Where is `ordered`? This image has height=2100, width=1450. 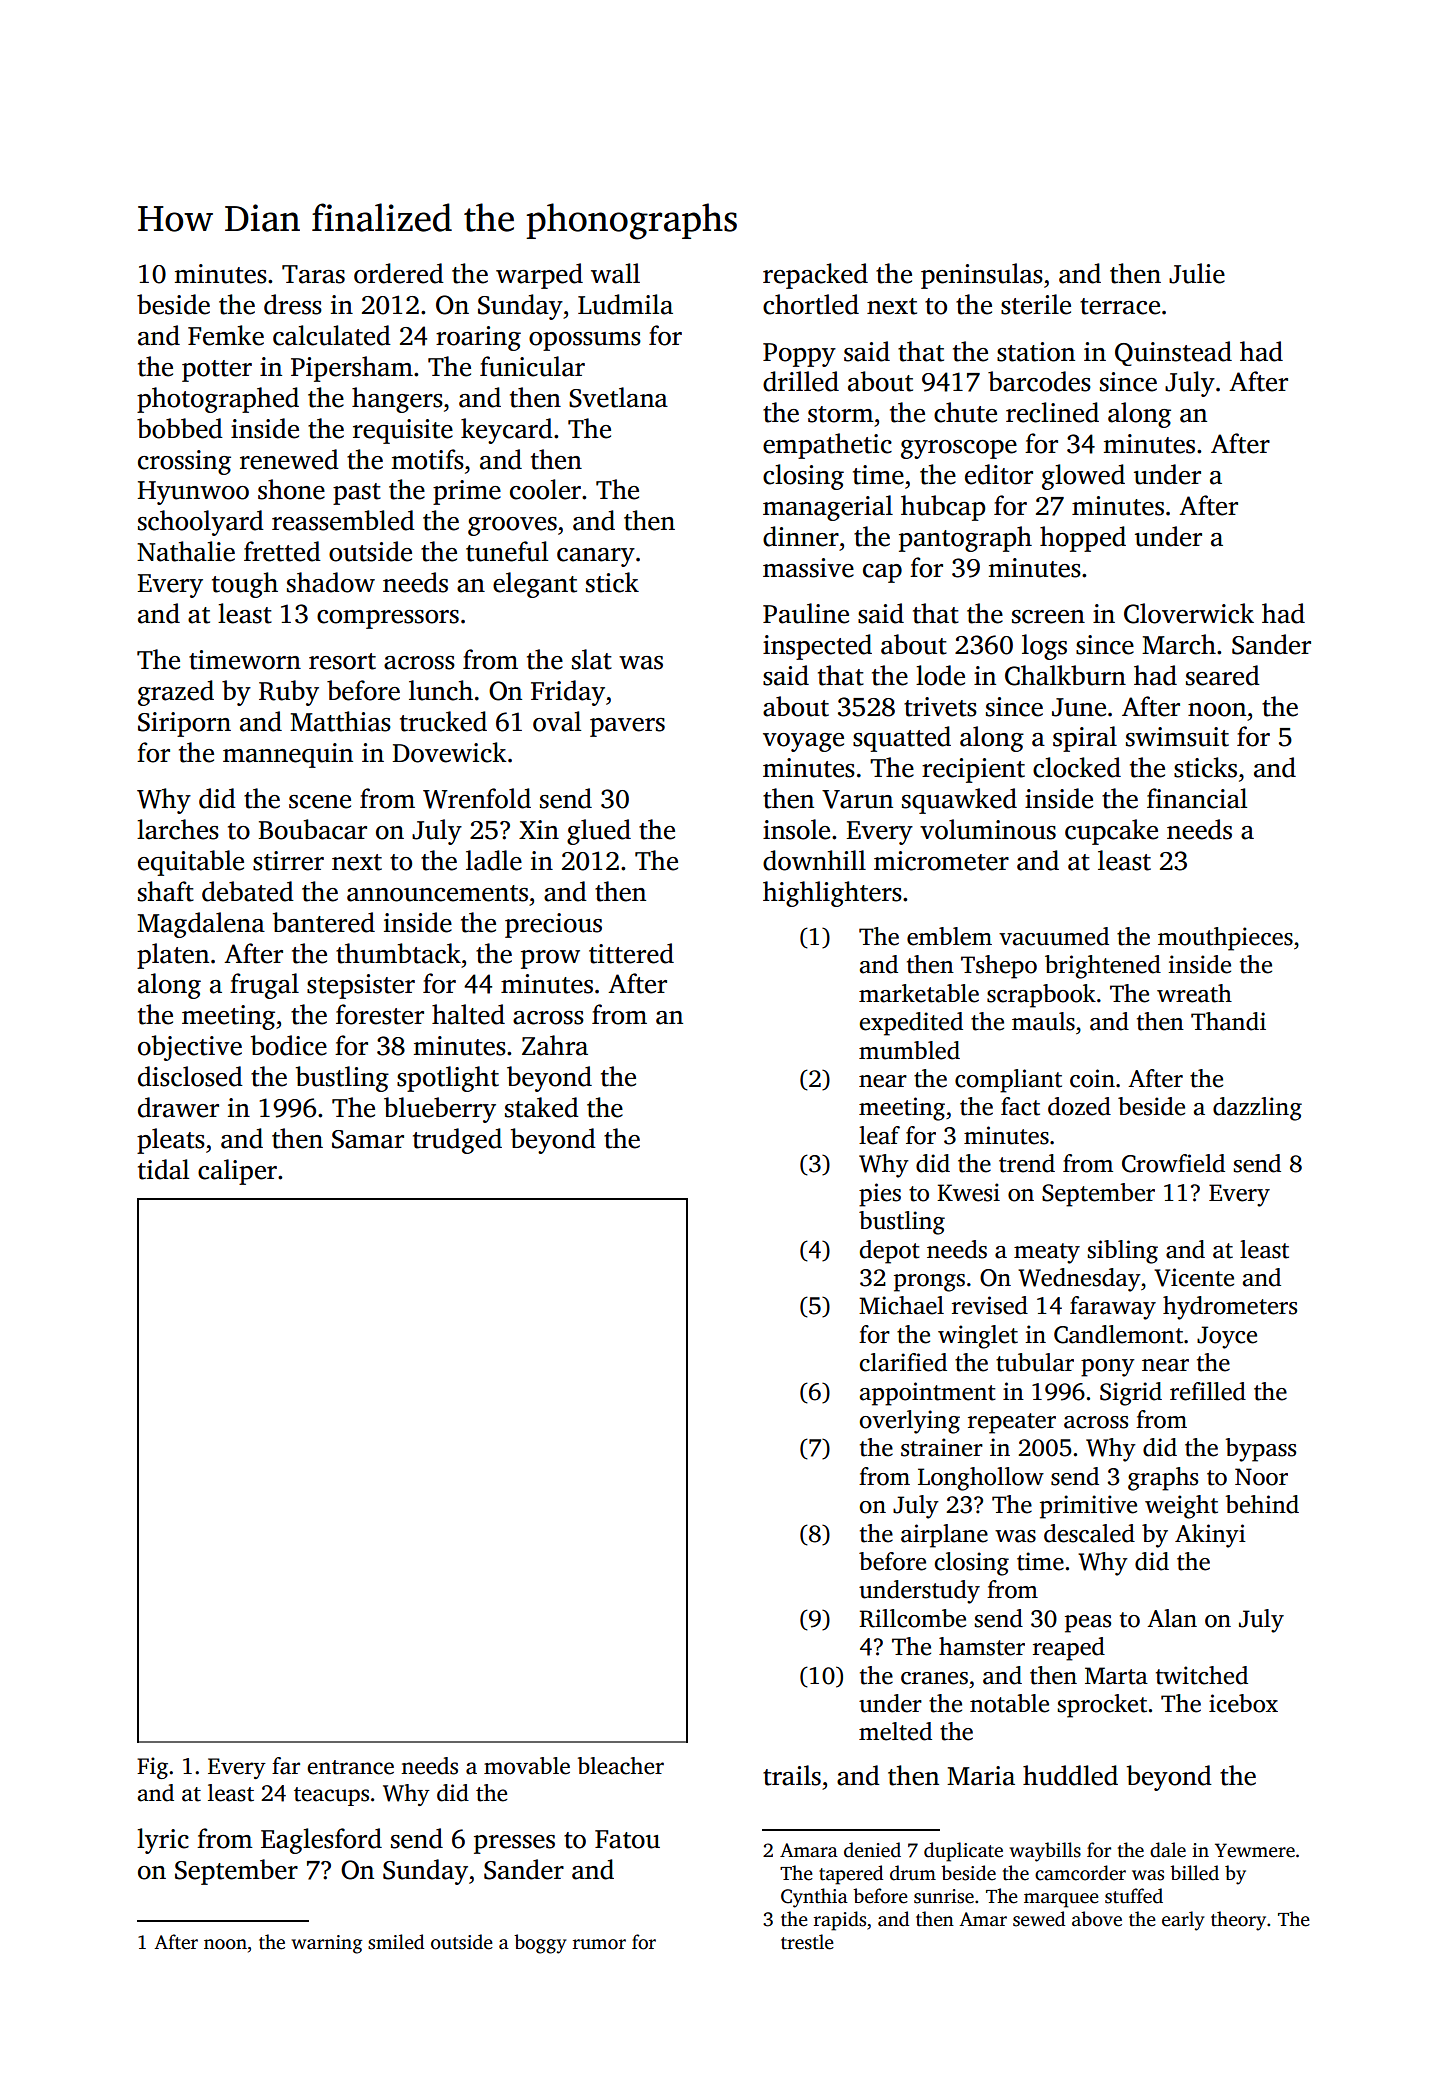 ordered is located at coordinates (399, 273).
